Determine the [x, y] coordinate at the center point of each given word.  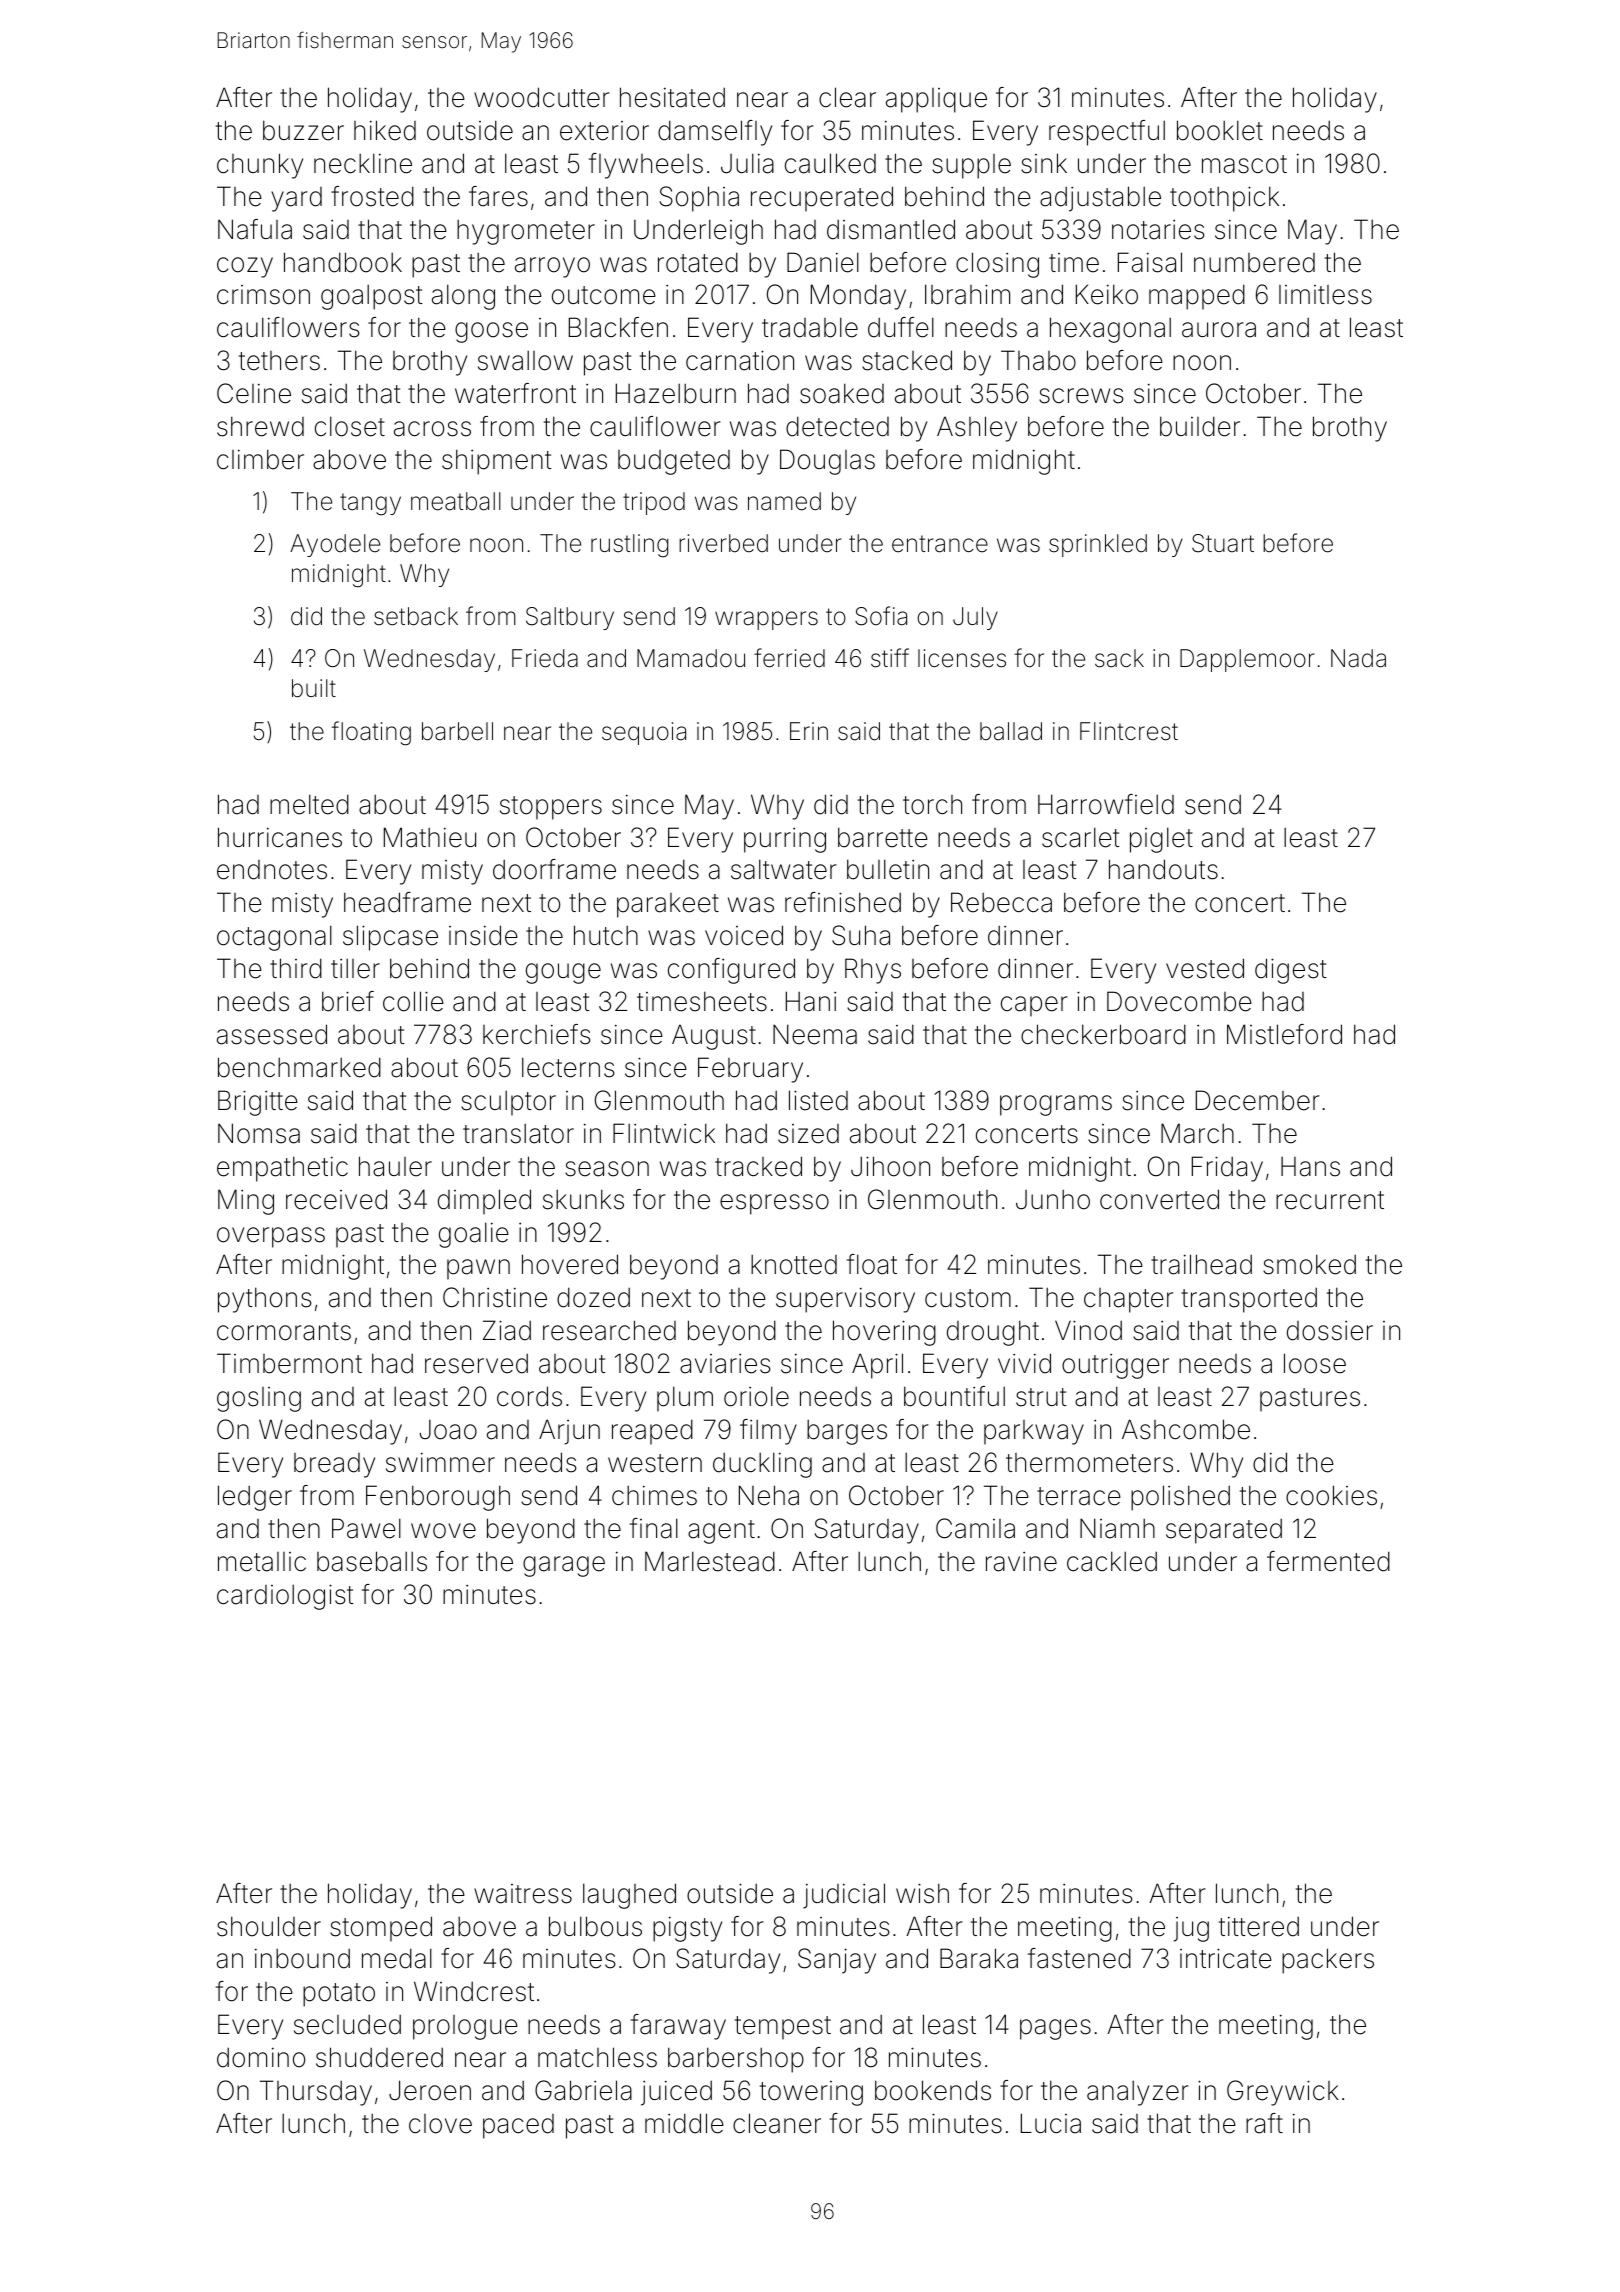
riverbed [723, 543]
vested [1205, 968]
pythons [265, 1300]
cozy [245, 267]
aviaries [725, 1364]
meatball [456, 501]
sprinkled [1098, 545]
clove [440, 2124]
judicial [844, 1896]
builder [1200, 426]
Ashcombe [1186, 1429]
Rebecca [1001, 902]
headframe [407, 902]
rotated [698, 262]
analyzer [1138, 2093]
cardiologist [285, 1597]
